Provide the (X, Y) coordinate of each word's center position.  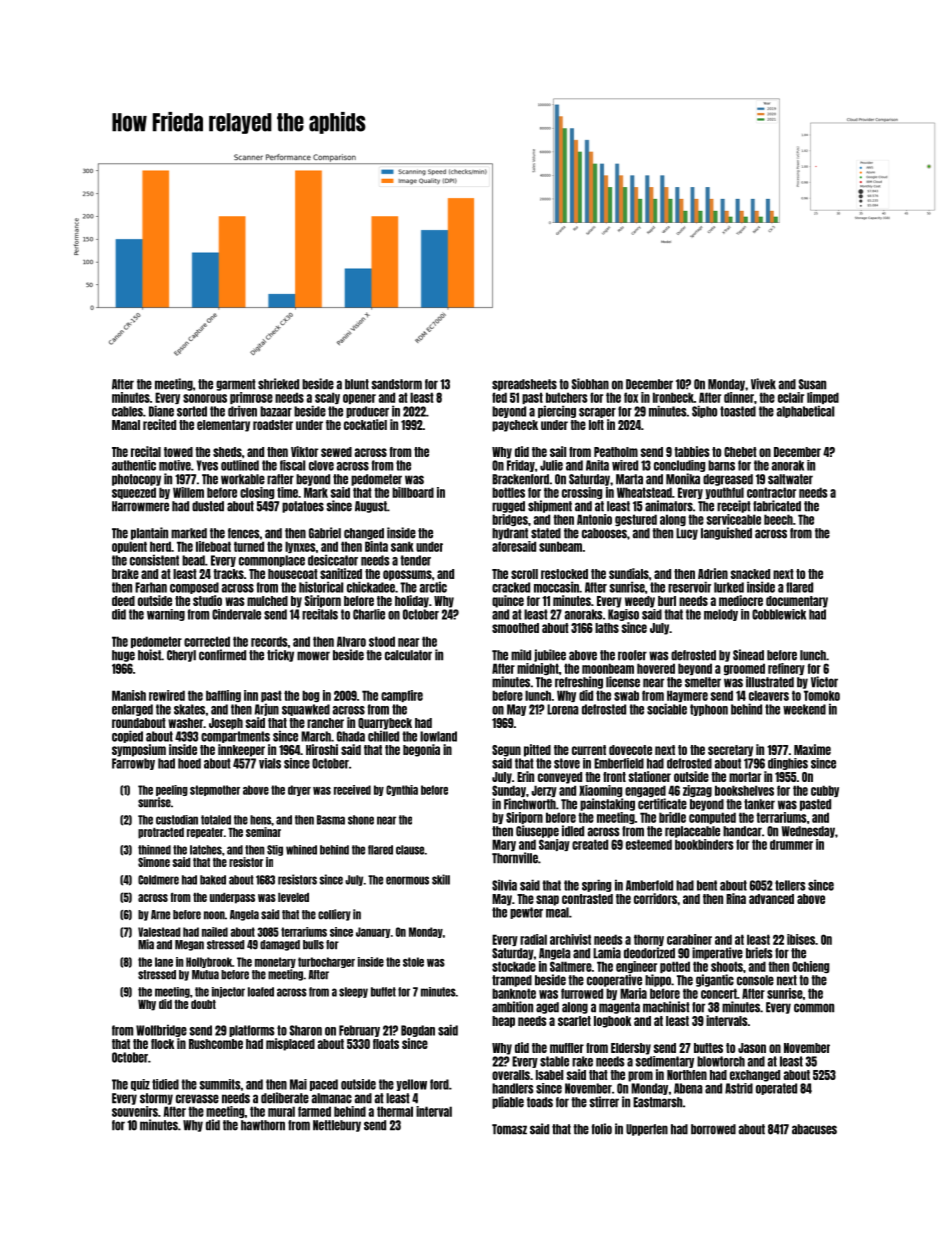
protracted (161, 833)
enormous (407, 880)
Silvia (504, 885)
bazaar (276, 411)
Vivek (763, 384)
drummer (791, 844)
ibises (801, 939)
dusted (208, 506)
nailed (215, 932)
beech (778, 519)
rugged (508, 507)
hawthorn (263, 1125)
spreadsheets (524, 385)
